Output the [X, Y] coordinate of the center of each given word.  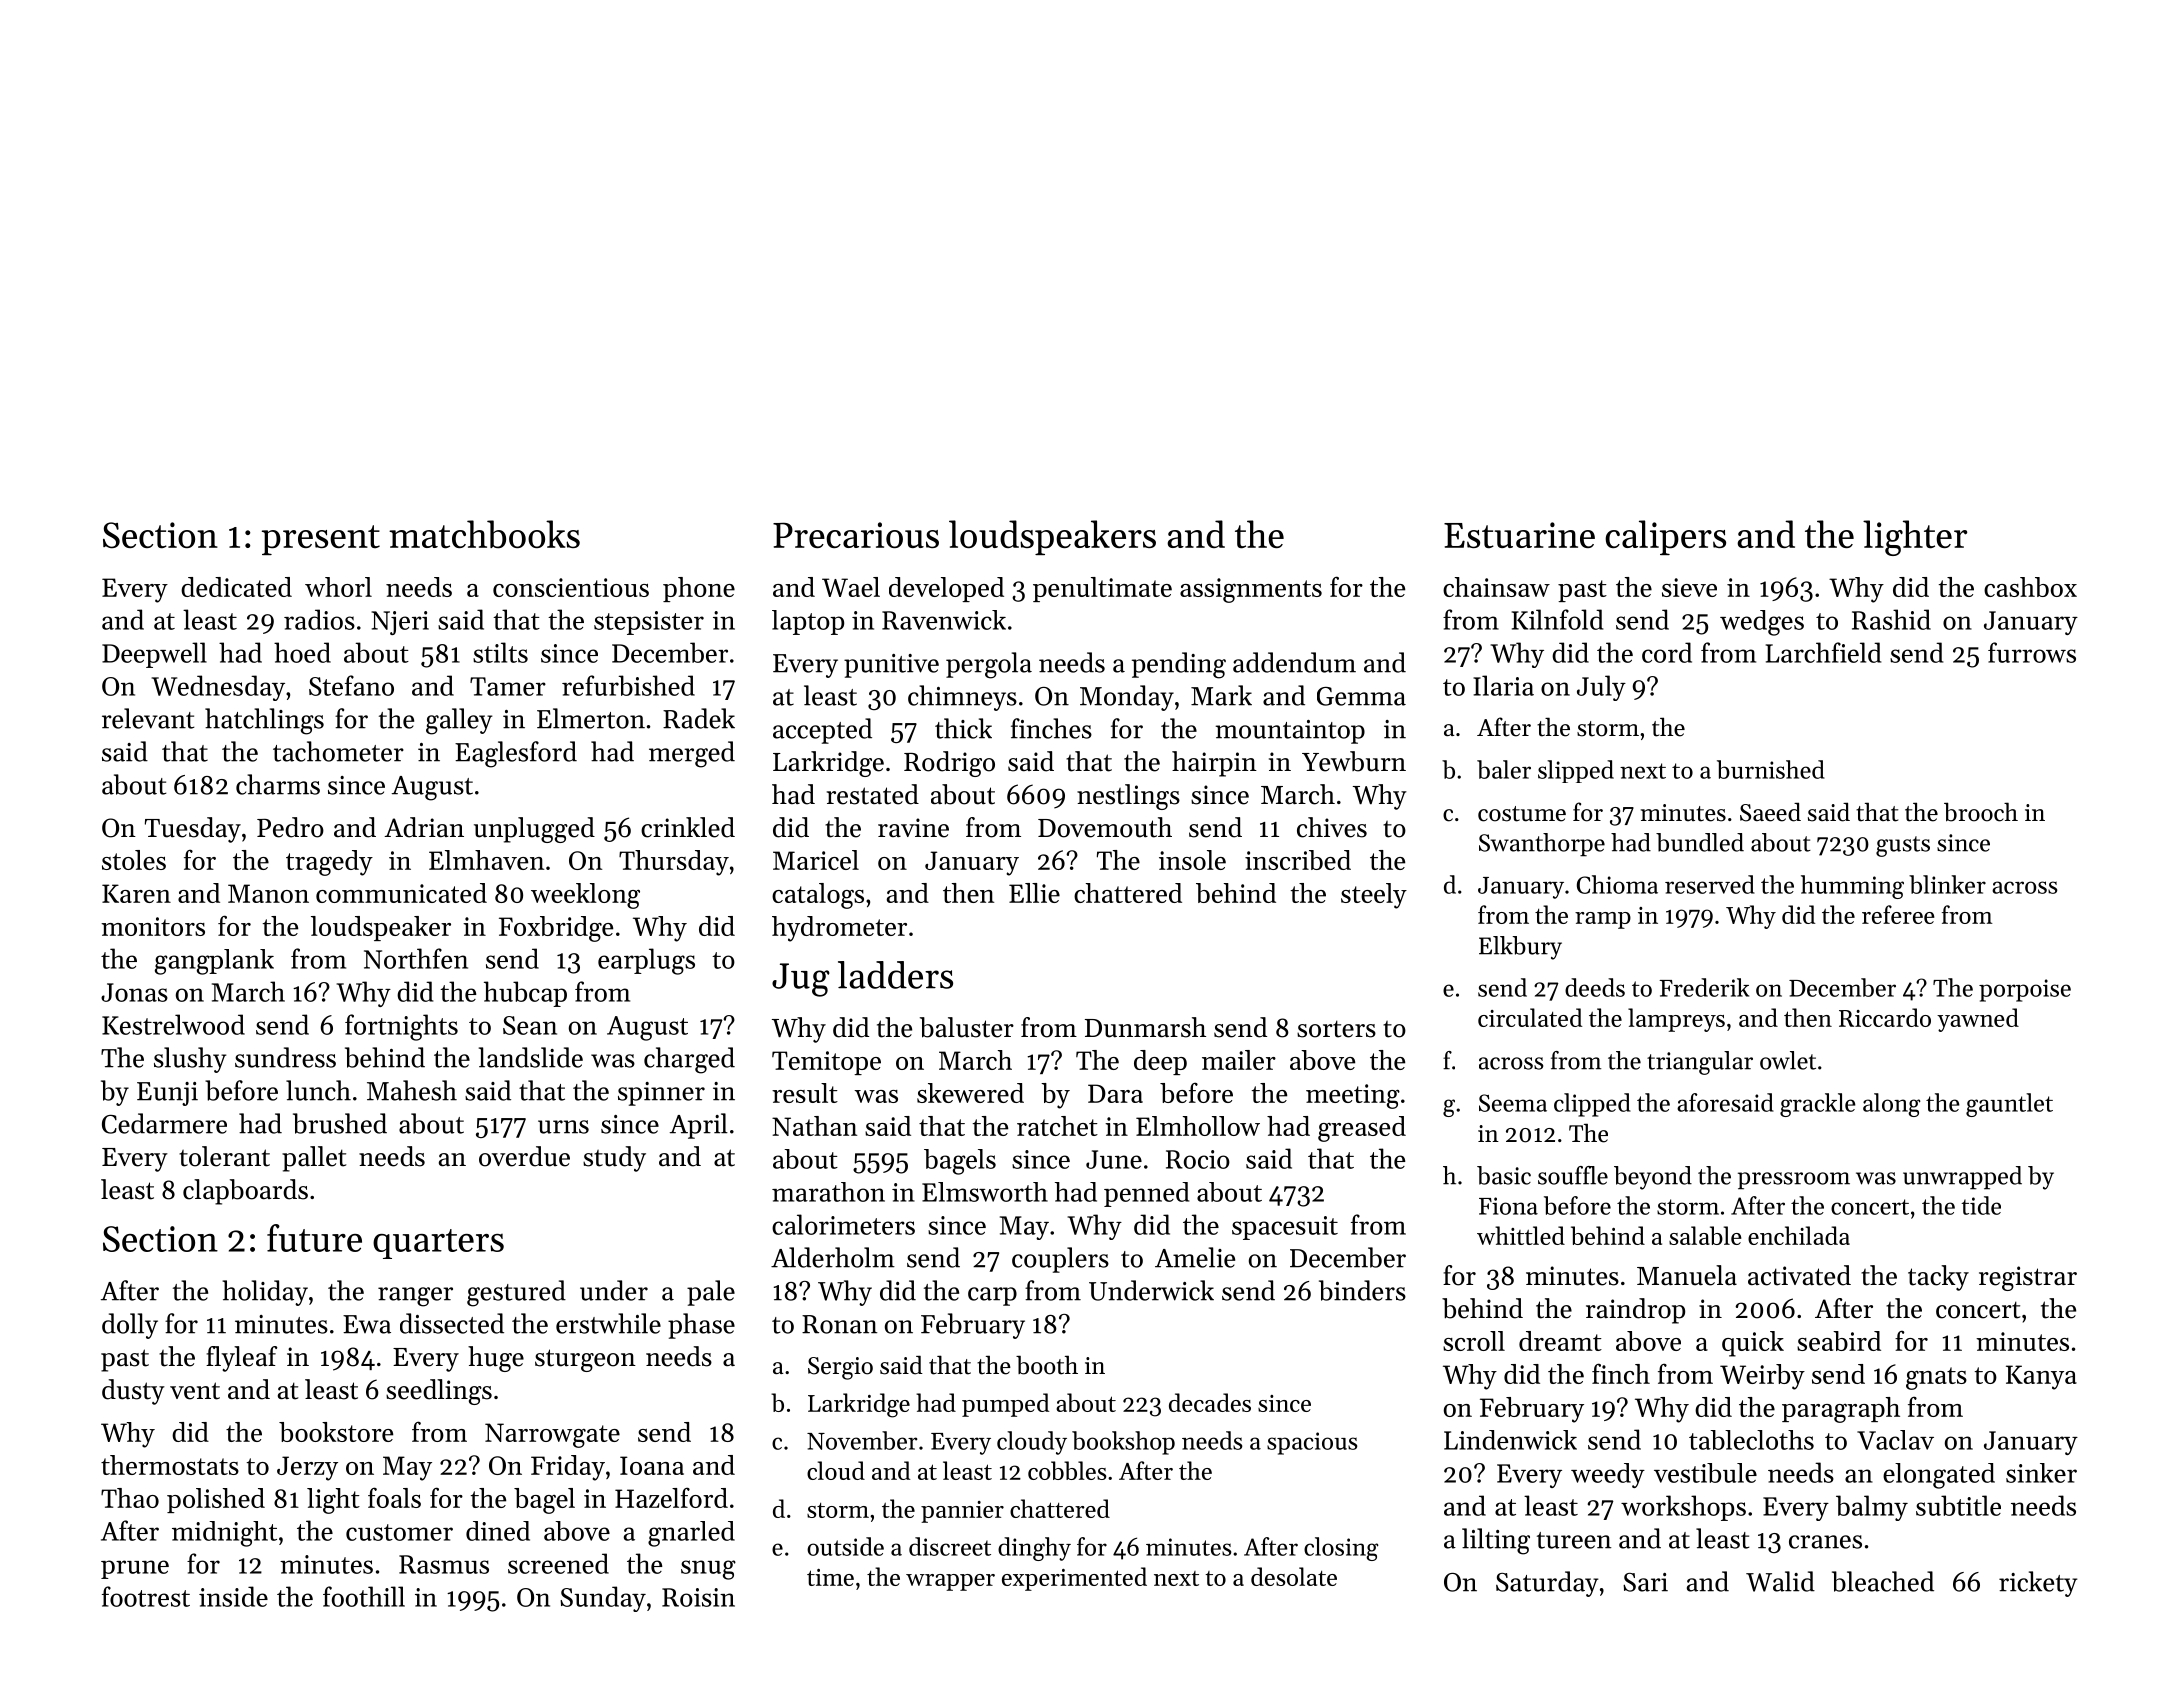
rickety [2038, 1584]
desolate [1294, 1576]
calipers [1665, 537]
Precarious [856, 535]
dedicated [236, 587]
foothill [364, 1596]
